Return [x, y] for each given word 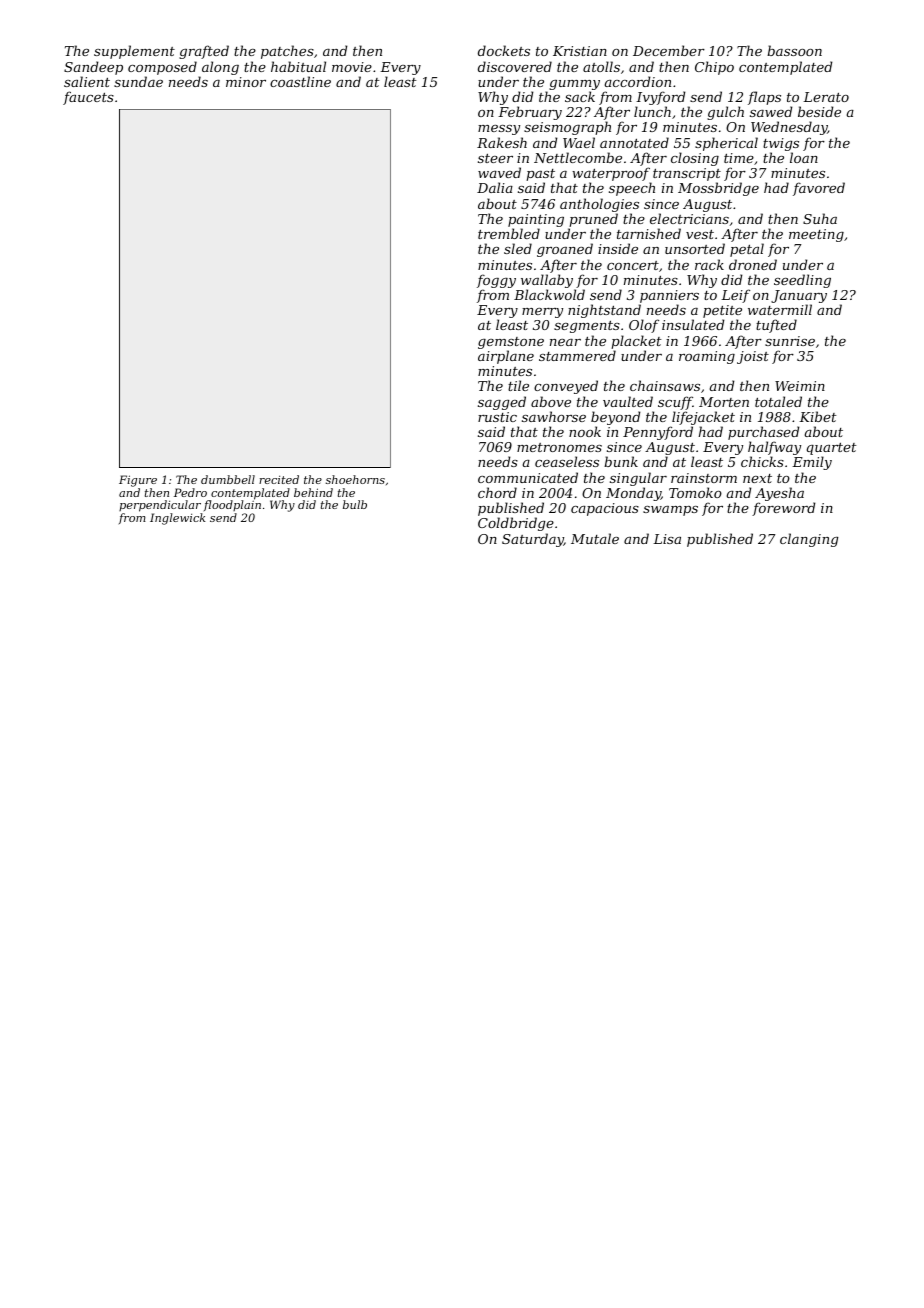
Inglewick [178, 519]
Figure [138, 481]
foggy [496, 281]
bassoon [794, 50]
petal [747, 250]
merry [542, 313]
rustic [497, 417]
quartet [832, 450]
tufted [776, 326]
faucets [88, 98]
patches [287, 52]
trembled [509, 233]
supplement [134, 52]
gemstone [511, 343]
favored [819, 189]
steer [495, 158]
